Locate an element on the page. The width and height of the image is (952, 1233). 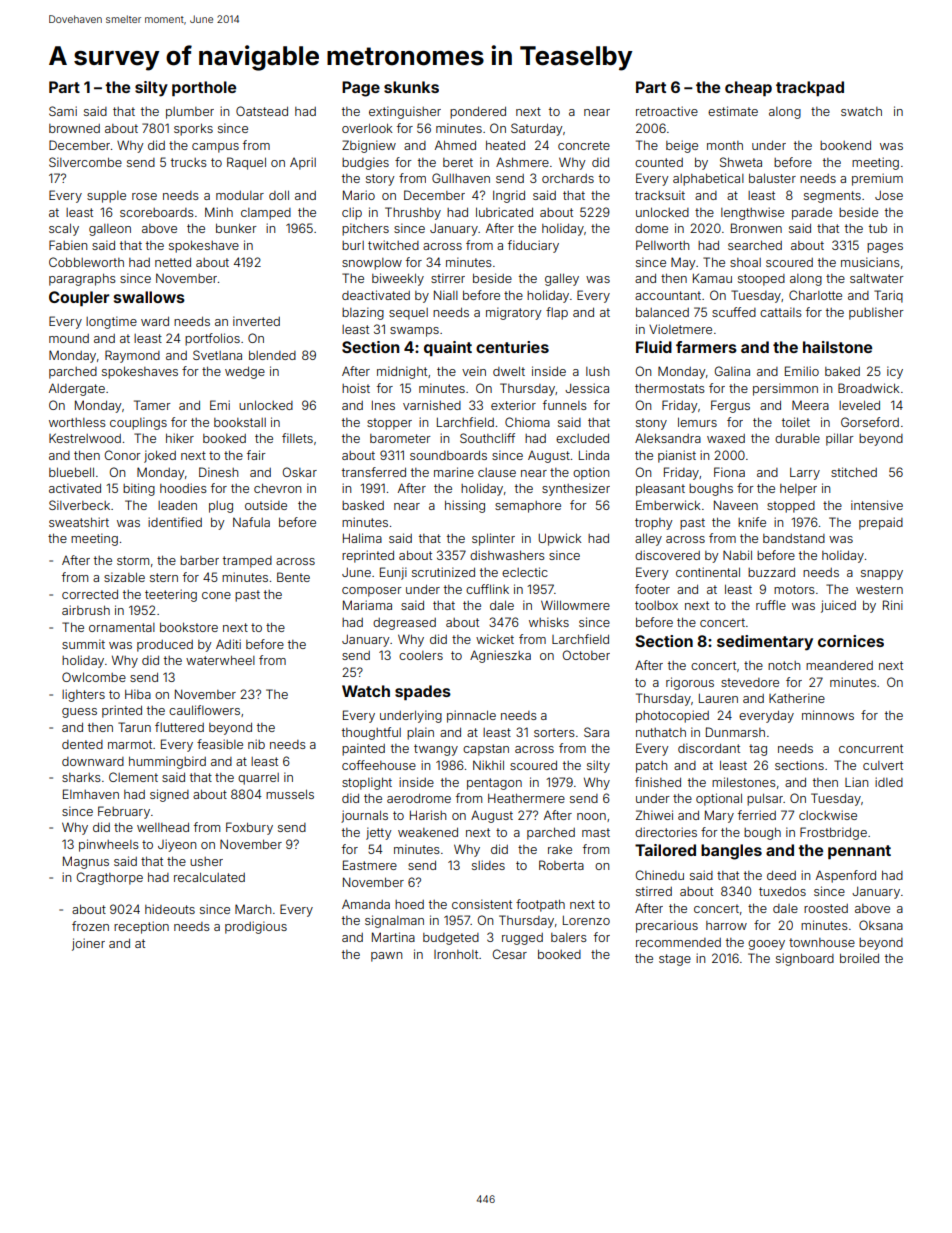
reception is located at coordinates (141, 927).
